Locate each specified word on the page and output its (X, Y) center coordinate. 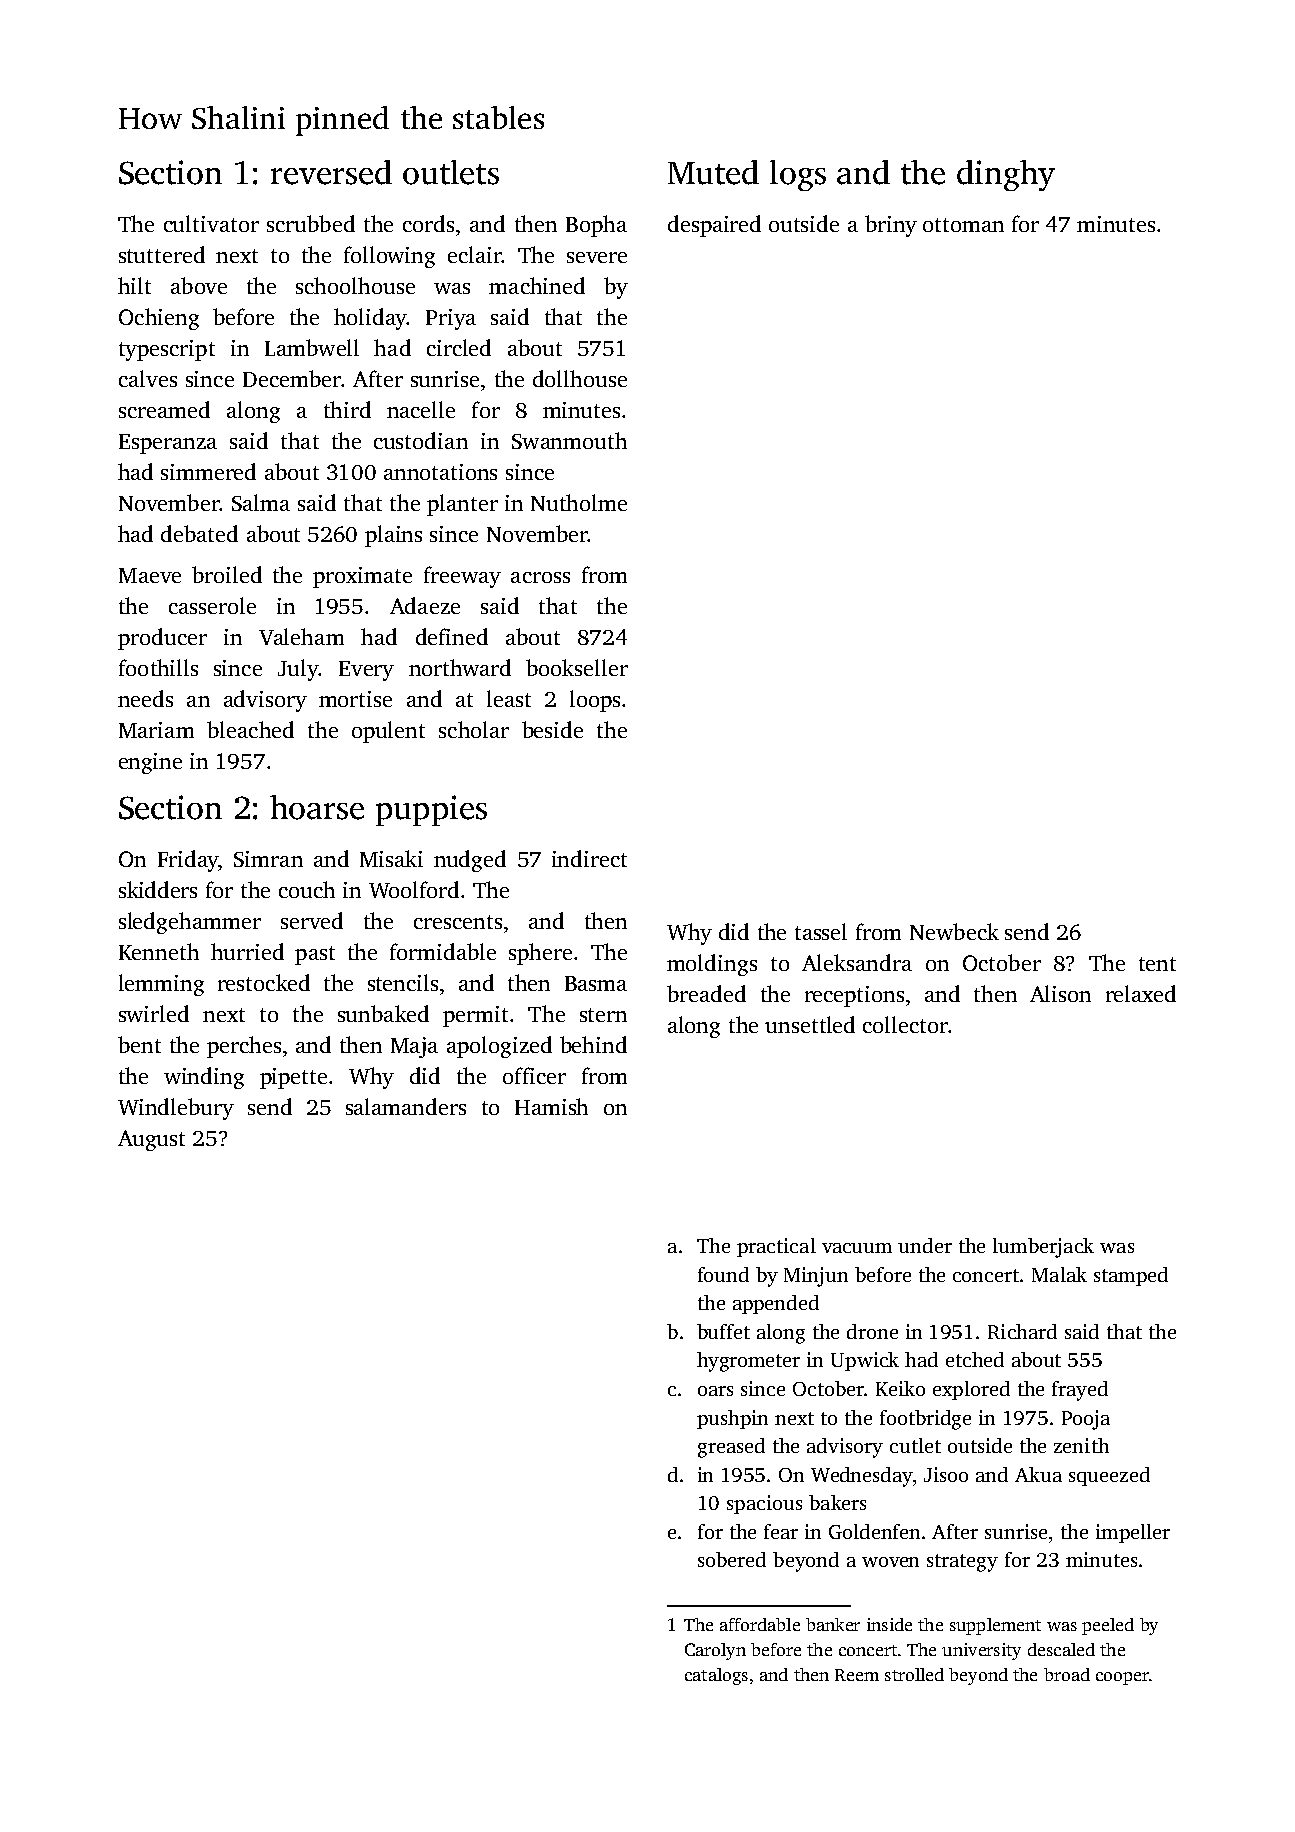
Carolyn (715, 1651)
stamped (1131, 1276)
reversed (331, 172)
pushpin (732, 1419)
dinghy (1006, 175)
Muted (713, 172)
